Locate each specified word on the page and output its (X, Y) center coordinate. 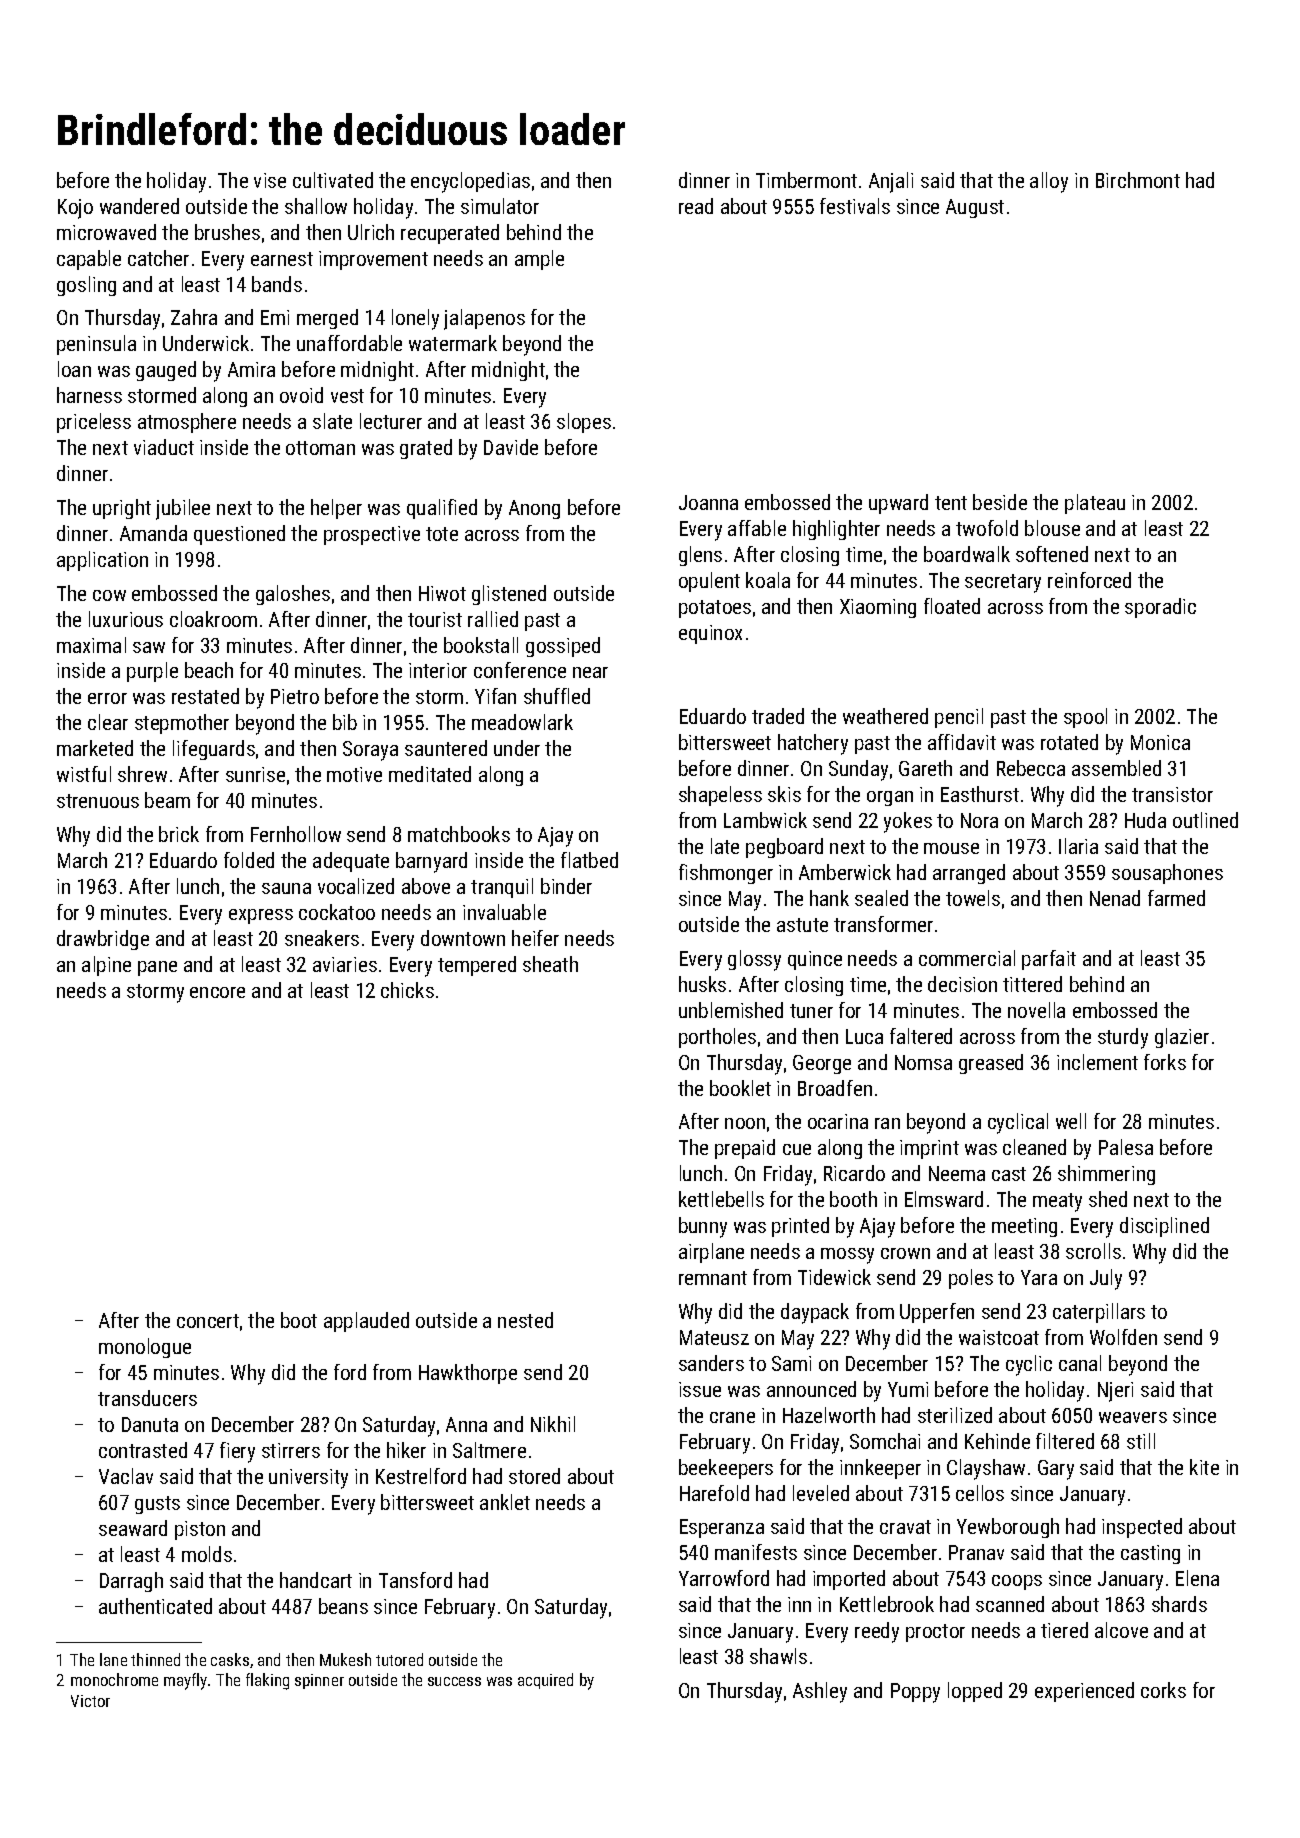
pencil (959, 718)
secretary (1003, 583)
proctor (935, 1633)
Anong (534, 509)
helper (336, 509)
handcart (316, 1580)
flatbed (589, 860)
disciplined (1164, 1227)
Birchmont (1138, 180)
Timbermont (806, 180)
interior (438, 670)
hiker (406, 1450)
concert (208, 1321)
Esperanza (722, 1528)
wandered (139, 206)
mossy (847, 1256)
